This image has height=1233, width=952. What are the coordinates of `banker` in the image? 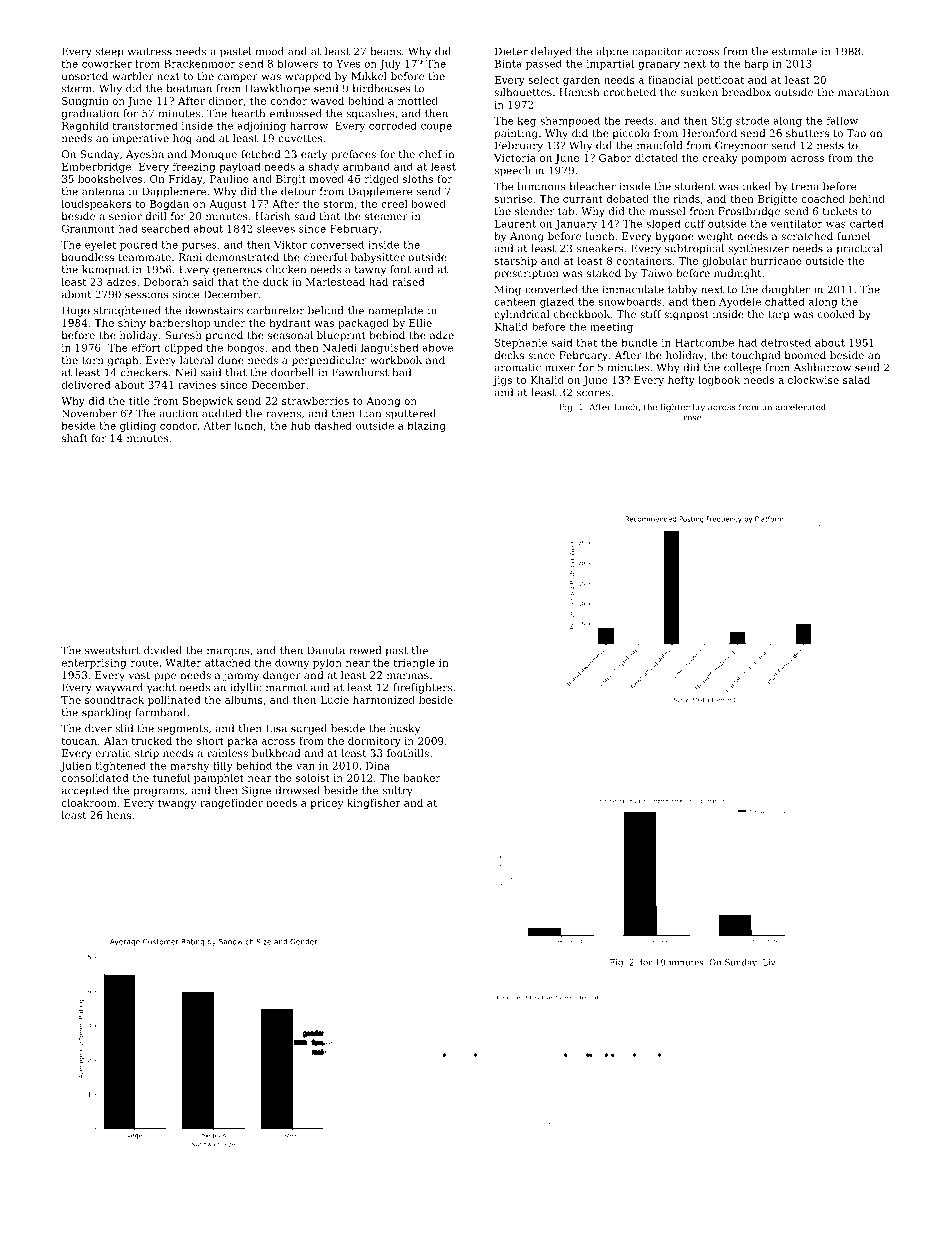 It's located at (421, 778).
